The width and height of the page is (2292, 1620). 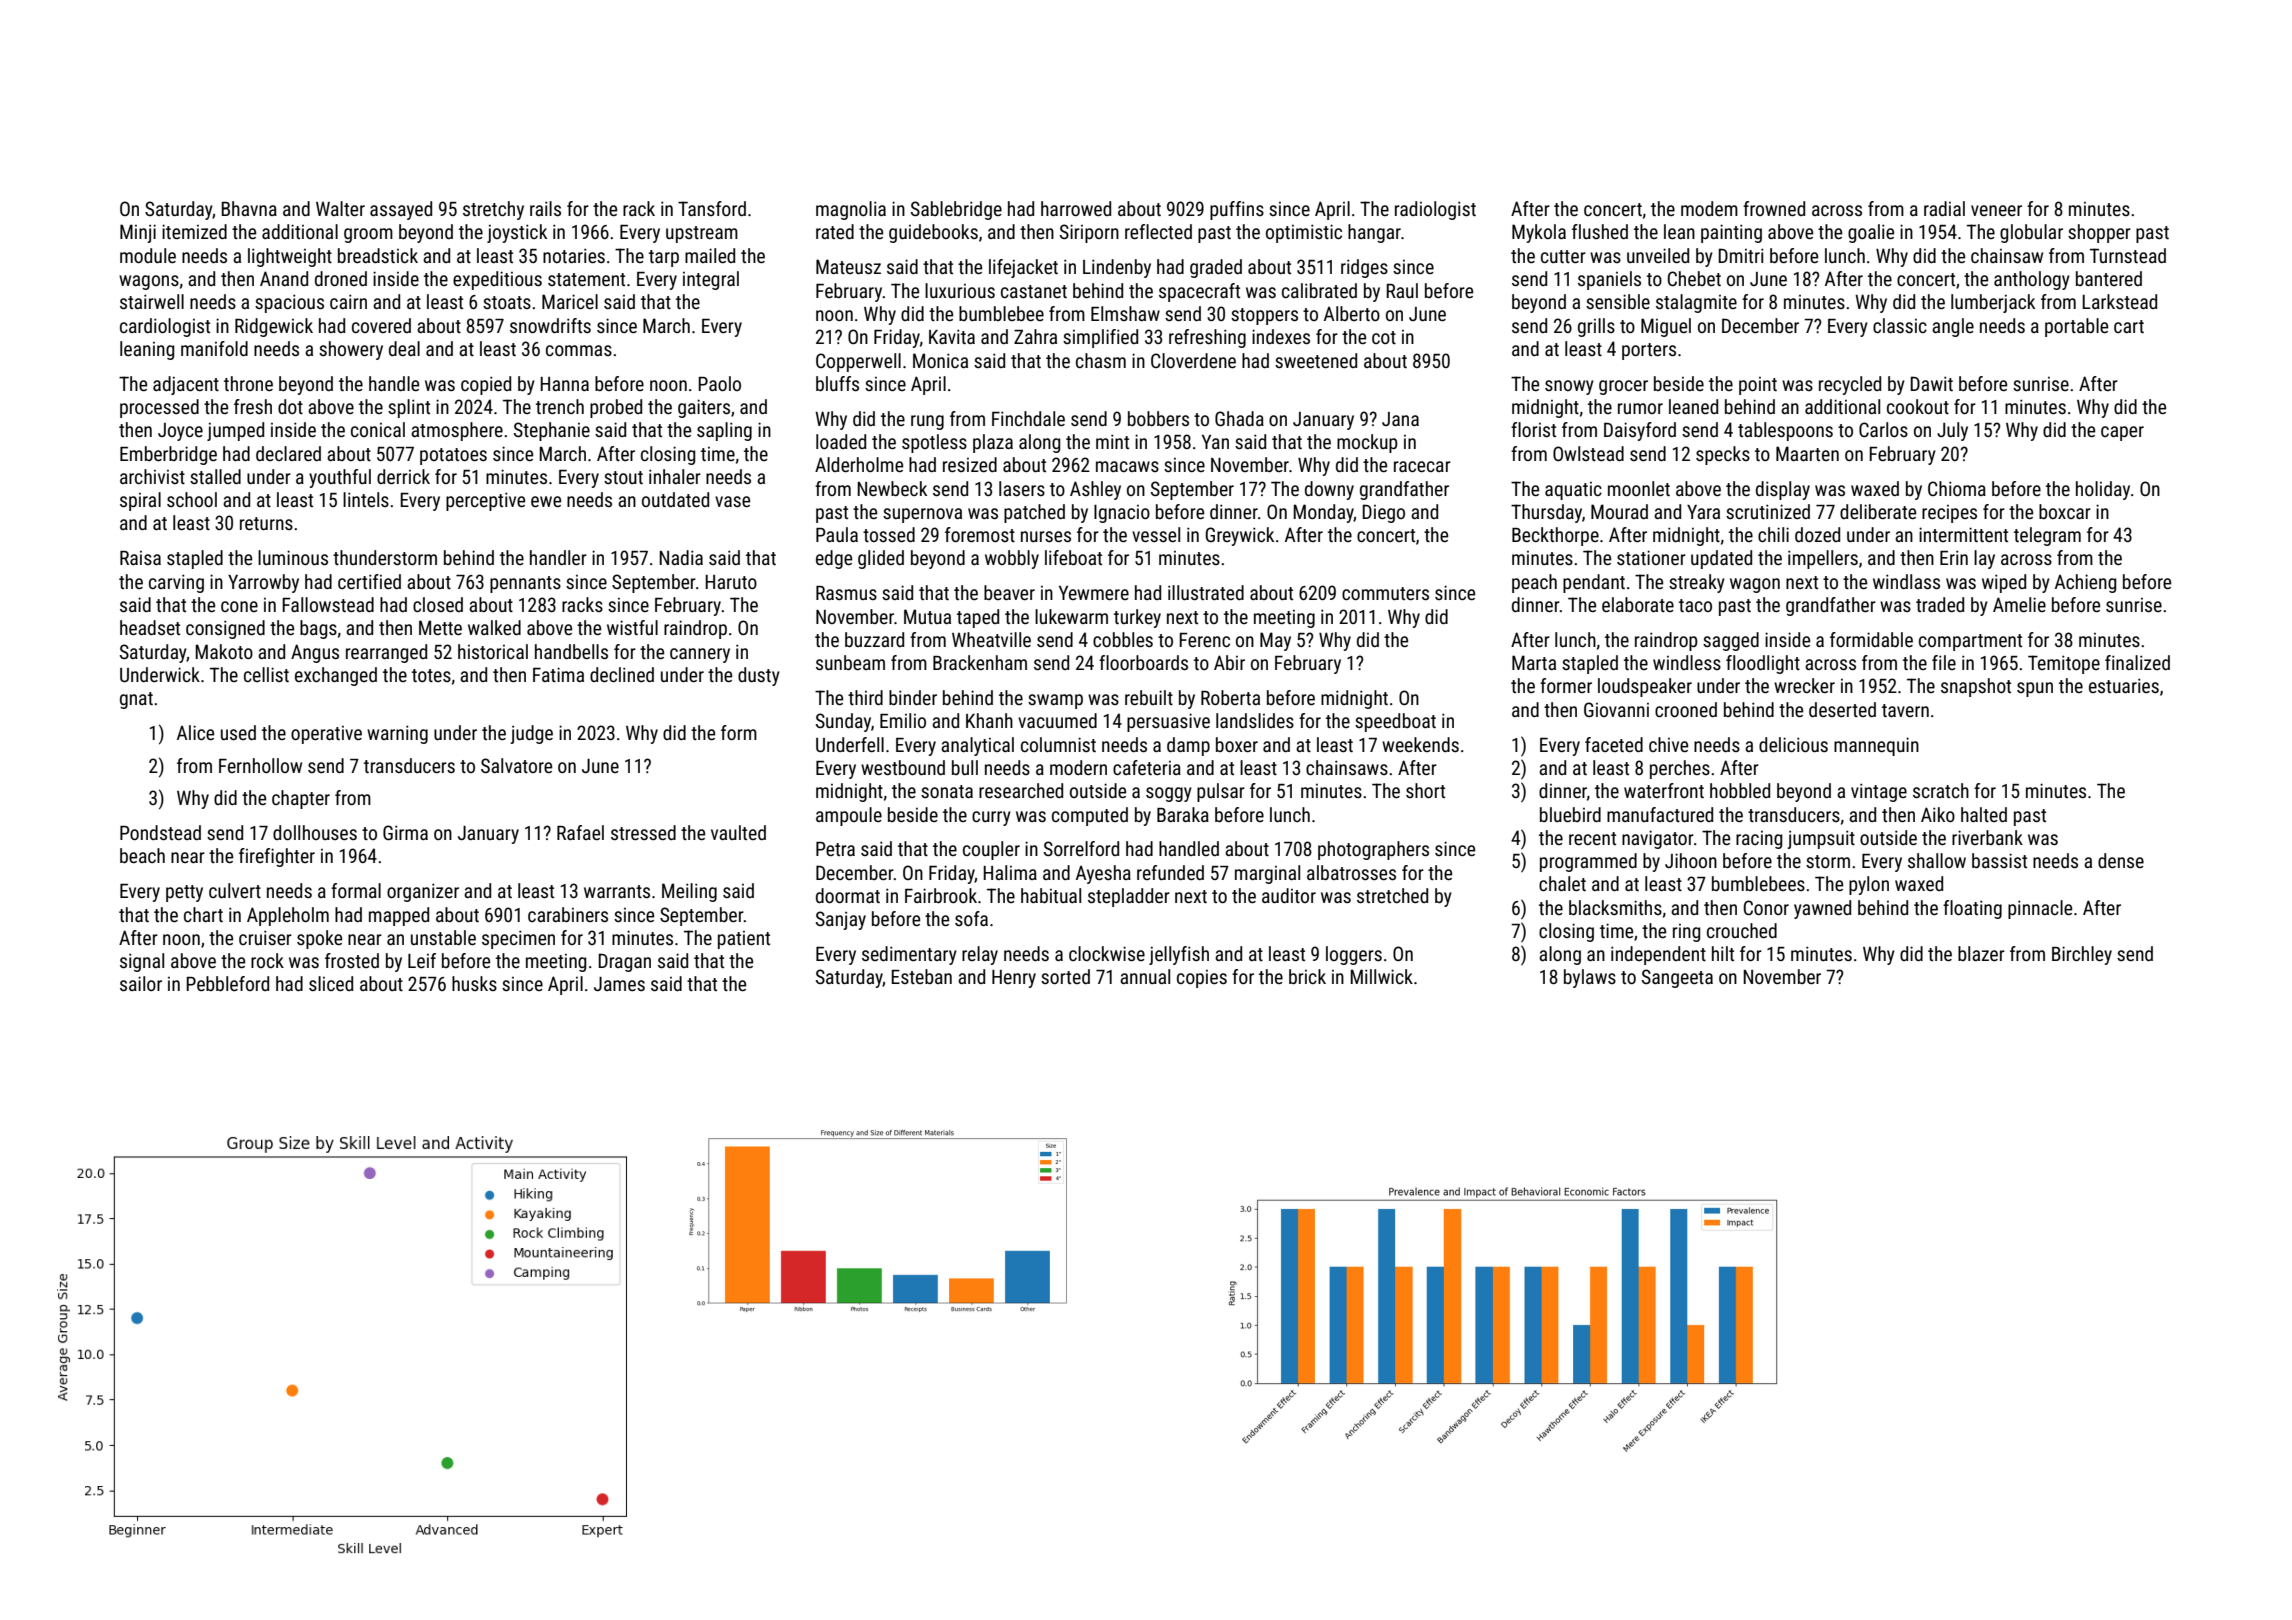 What do you see at coordinates (892, 488) in the page?
I see `Newbeck` at bounding box center [892, 488].
